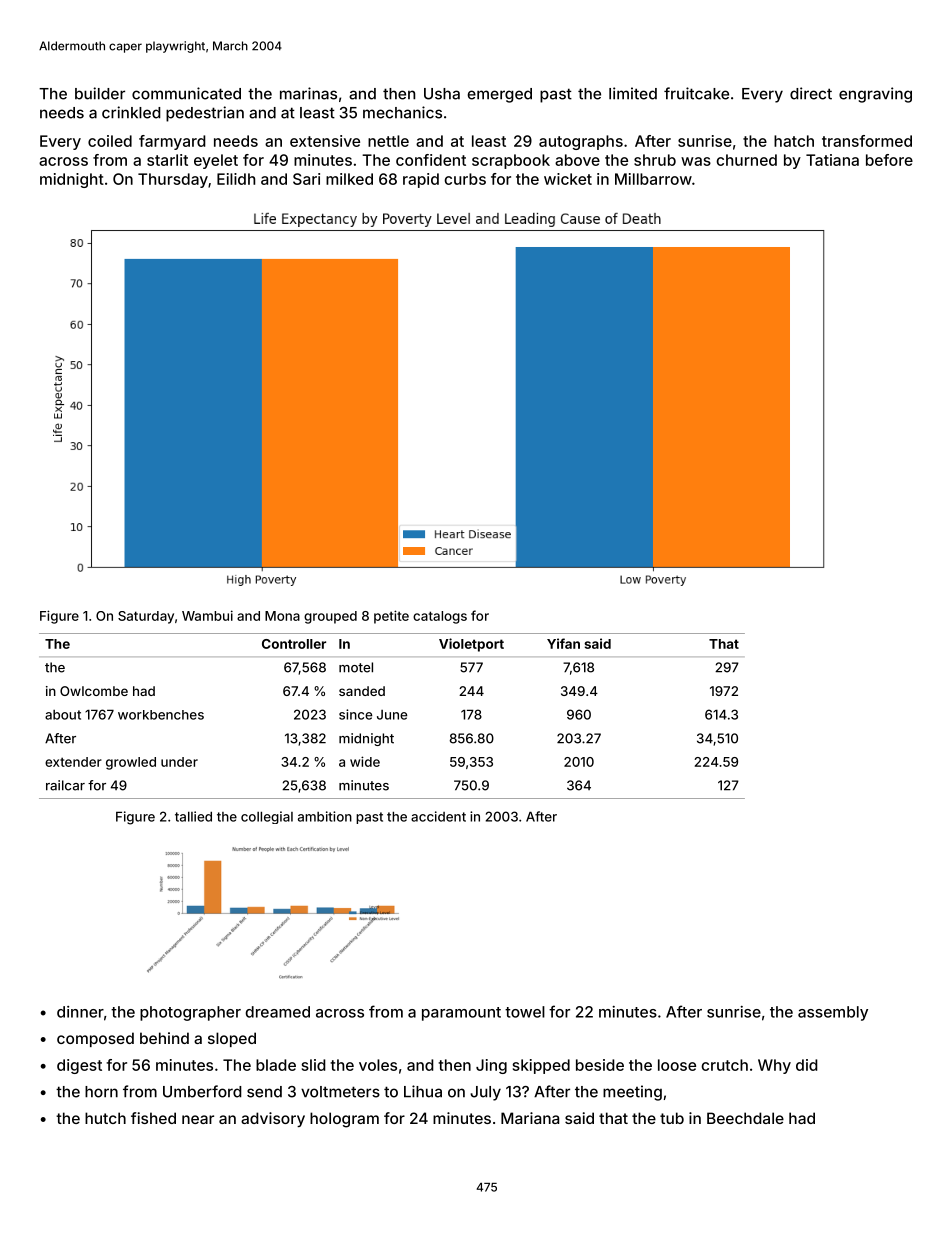 The image size is (952, 1233). I want to click on Yifan, so click(563, 643).
